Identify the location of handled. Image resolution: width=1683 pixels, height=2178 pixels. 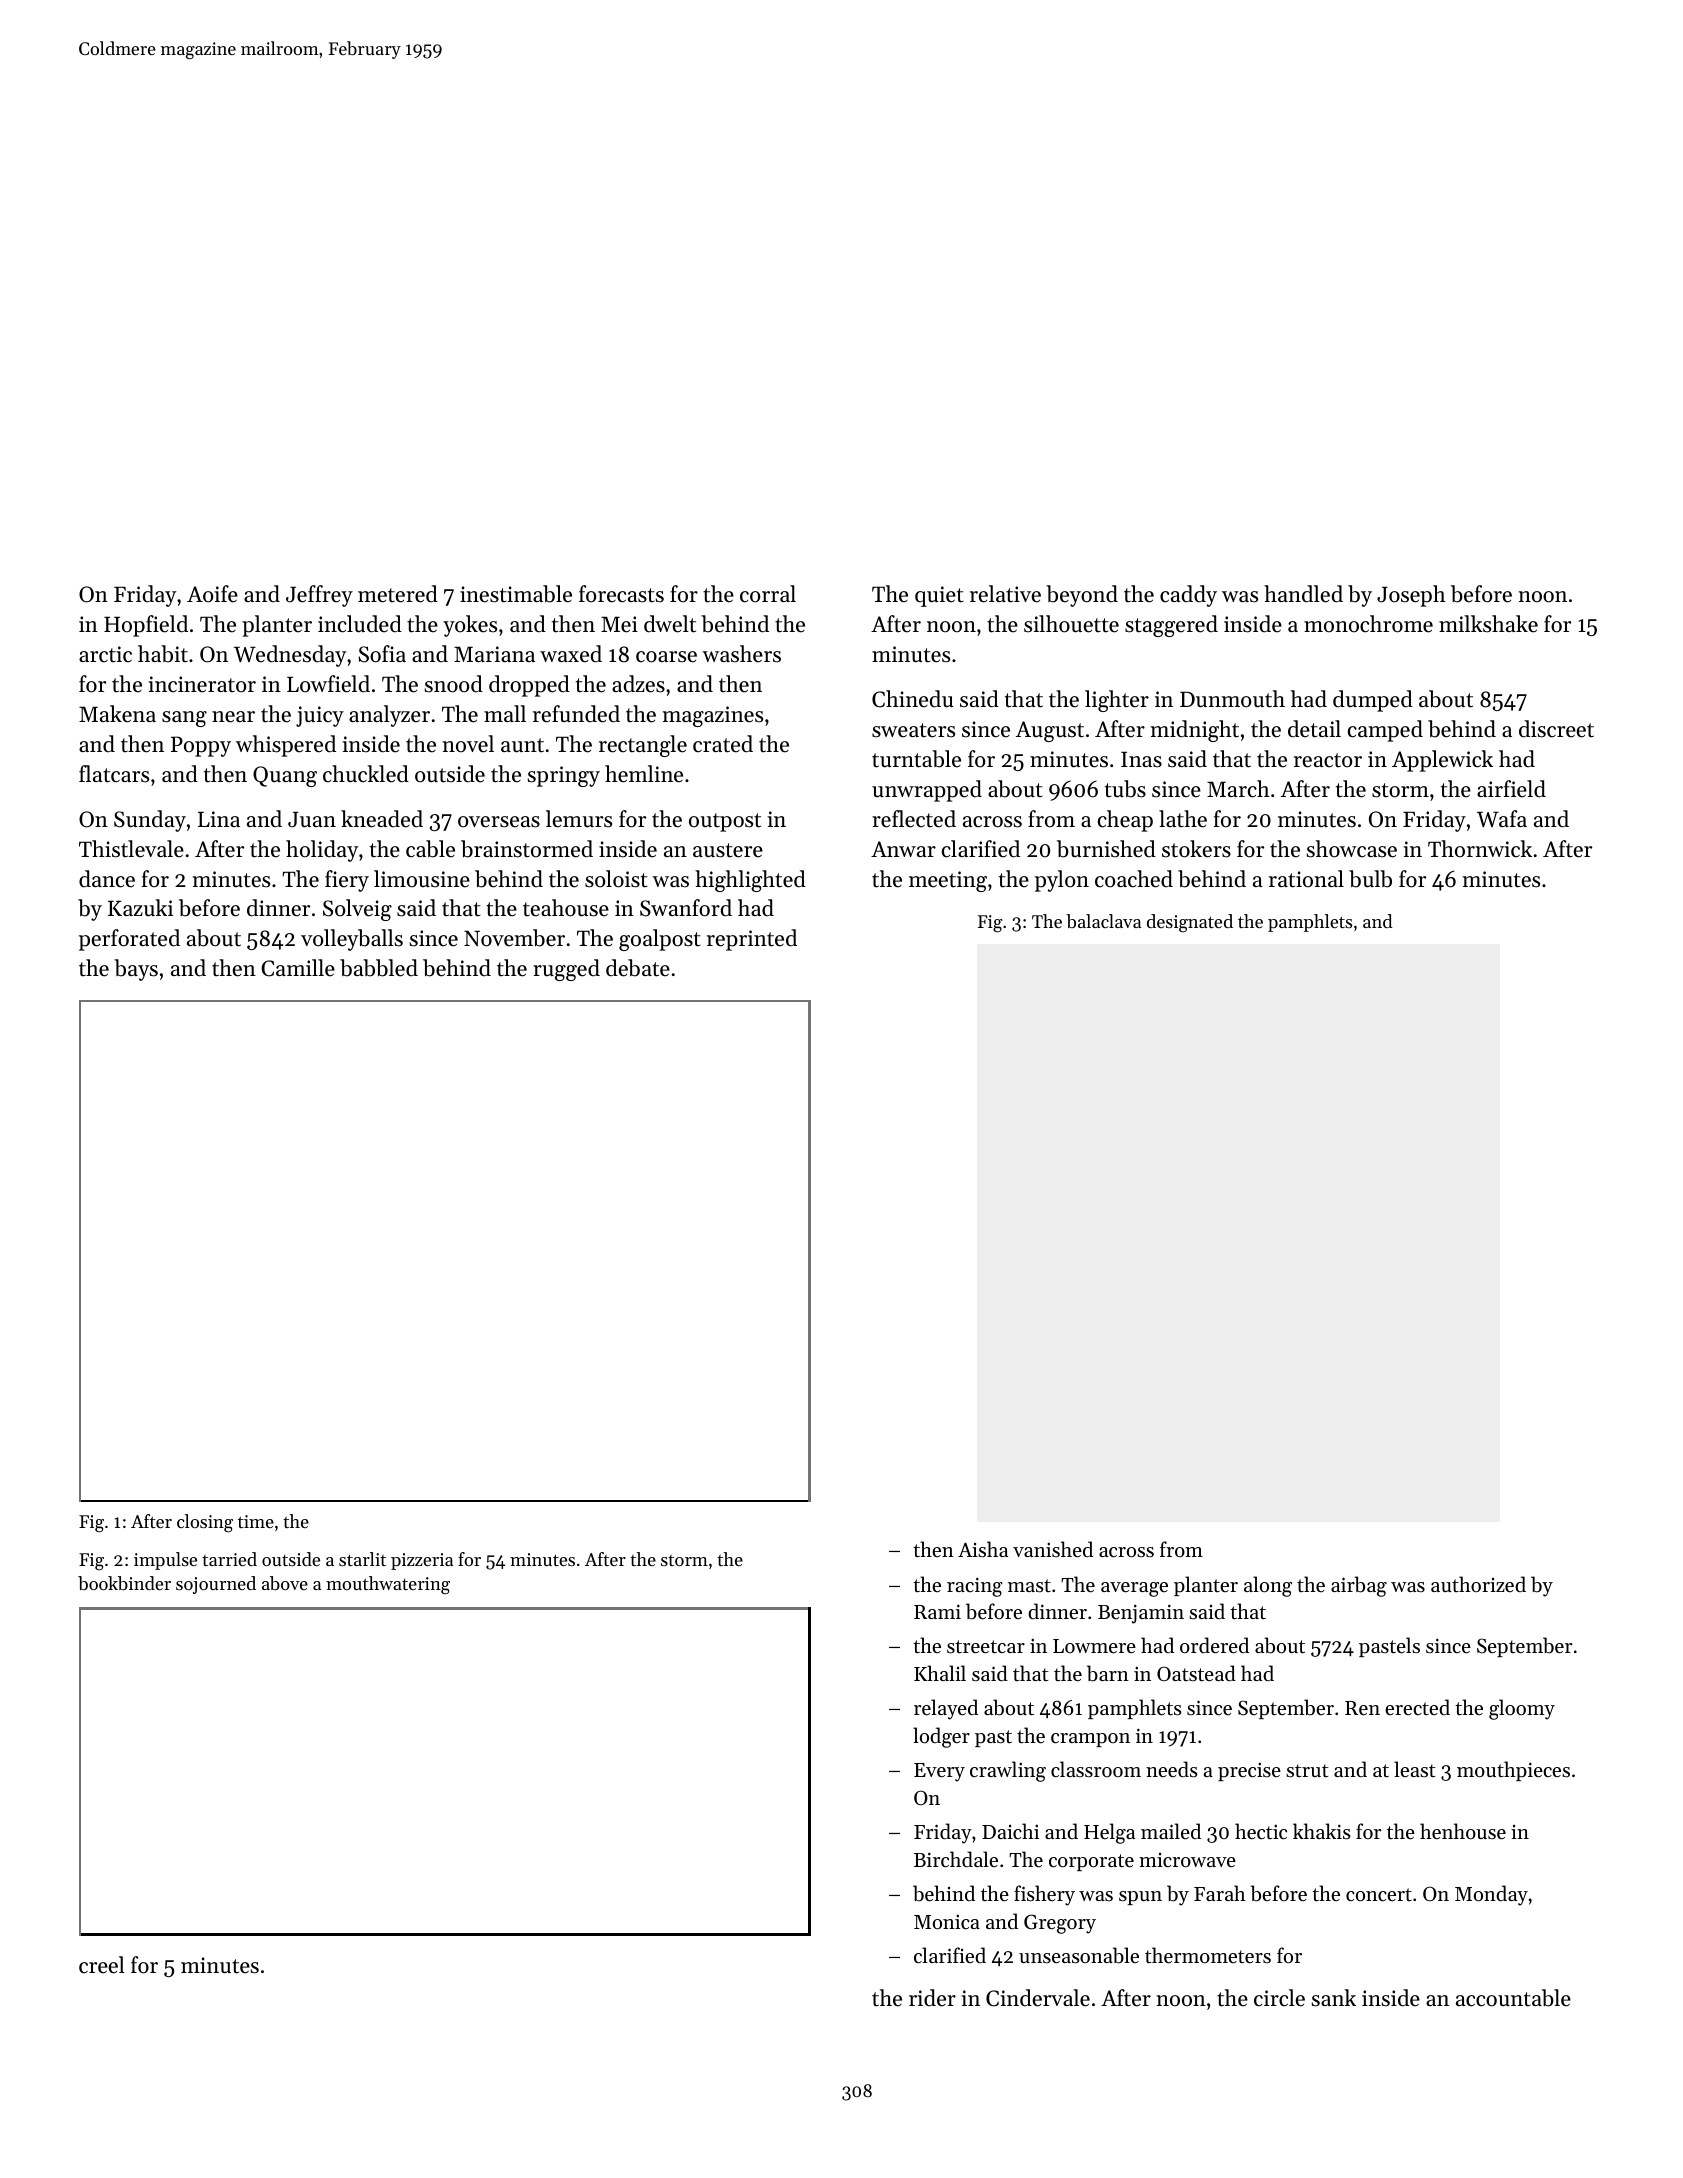
(1303, 594).
